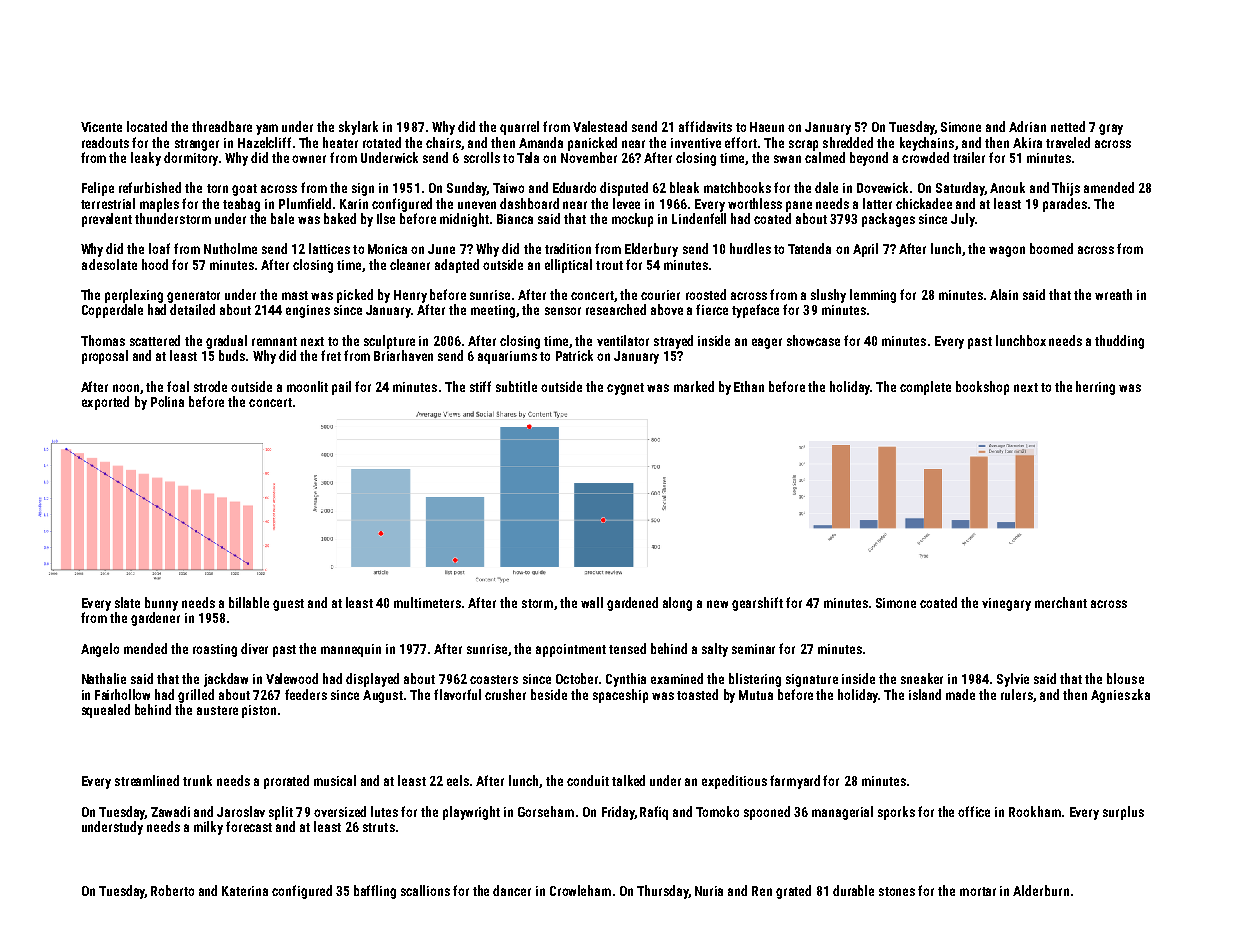 The width and height of the screenshot is (1233, 952). What do you see at coordinates (210, 386) in the screenshot?
I see `strode` at bounding box center [210, 386].
